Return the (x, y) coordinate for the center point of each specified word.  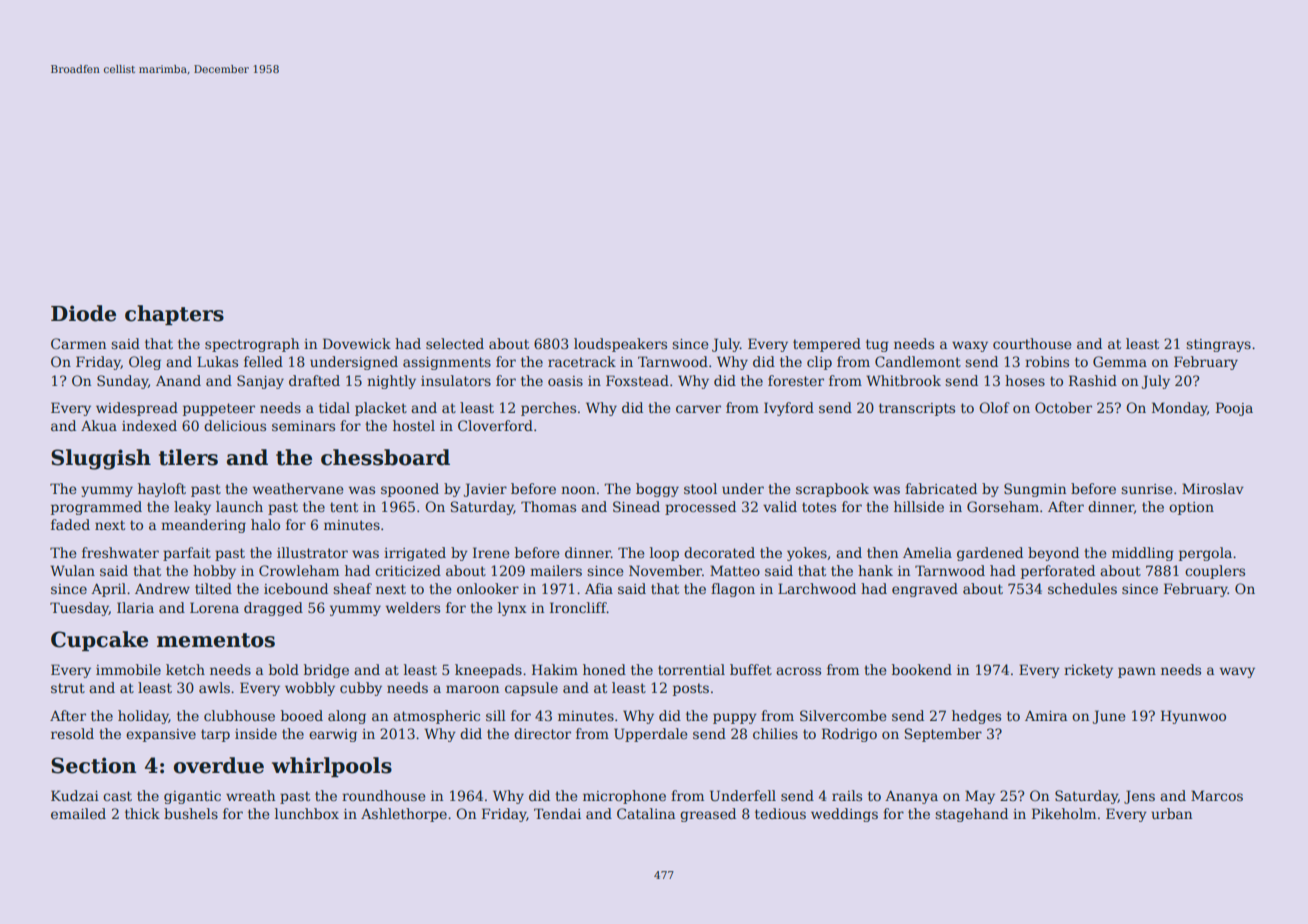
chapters (174, 315)
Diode (83, 313)
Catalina (646, 813)
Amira (1046, 716)
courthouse (1032, 343)
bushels (191, 813)
